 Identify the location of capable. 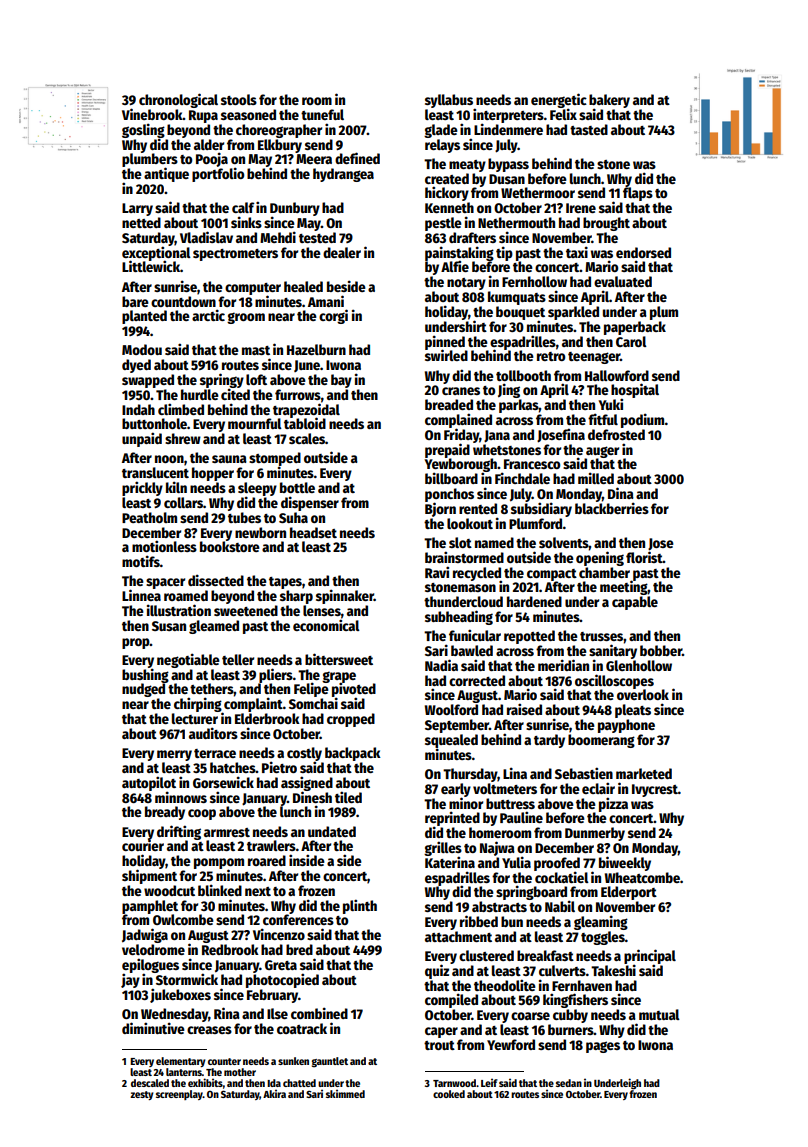
(635, 603).
